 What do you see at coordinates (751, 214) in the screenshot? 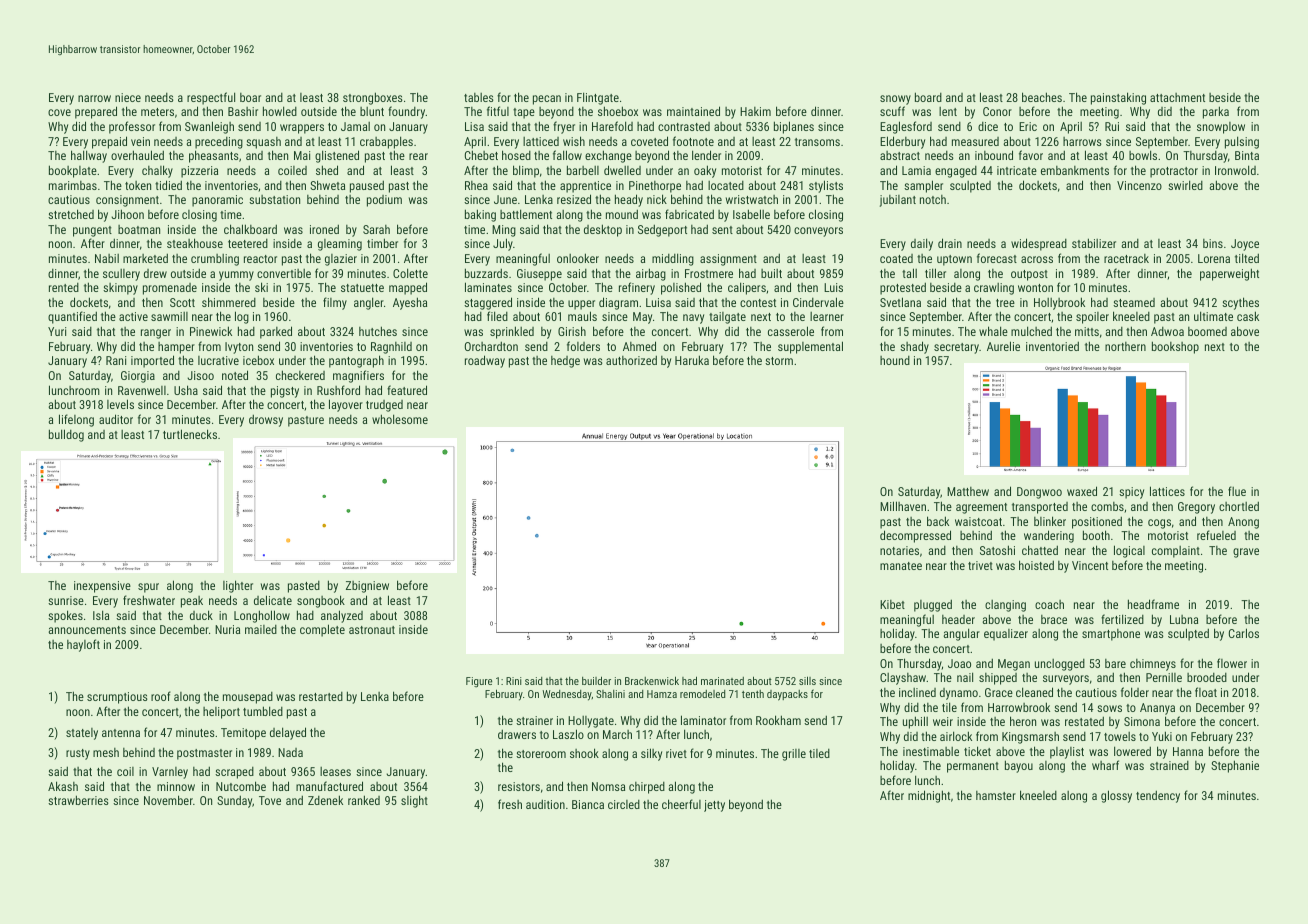
I see `Isabelle` at bounding box center [751, 214].
